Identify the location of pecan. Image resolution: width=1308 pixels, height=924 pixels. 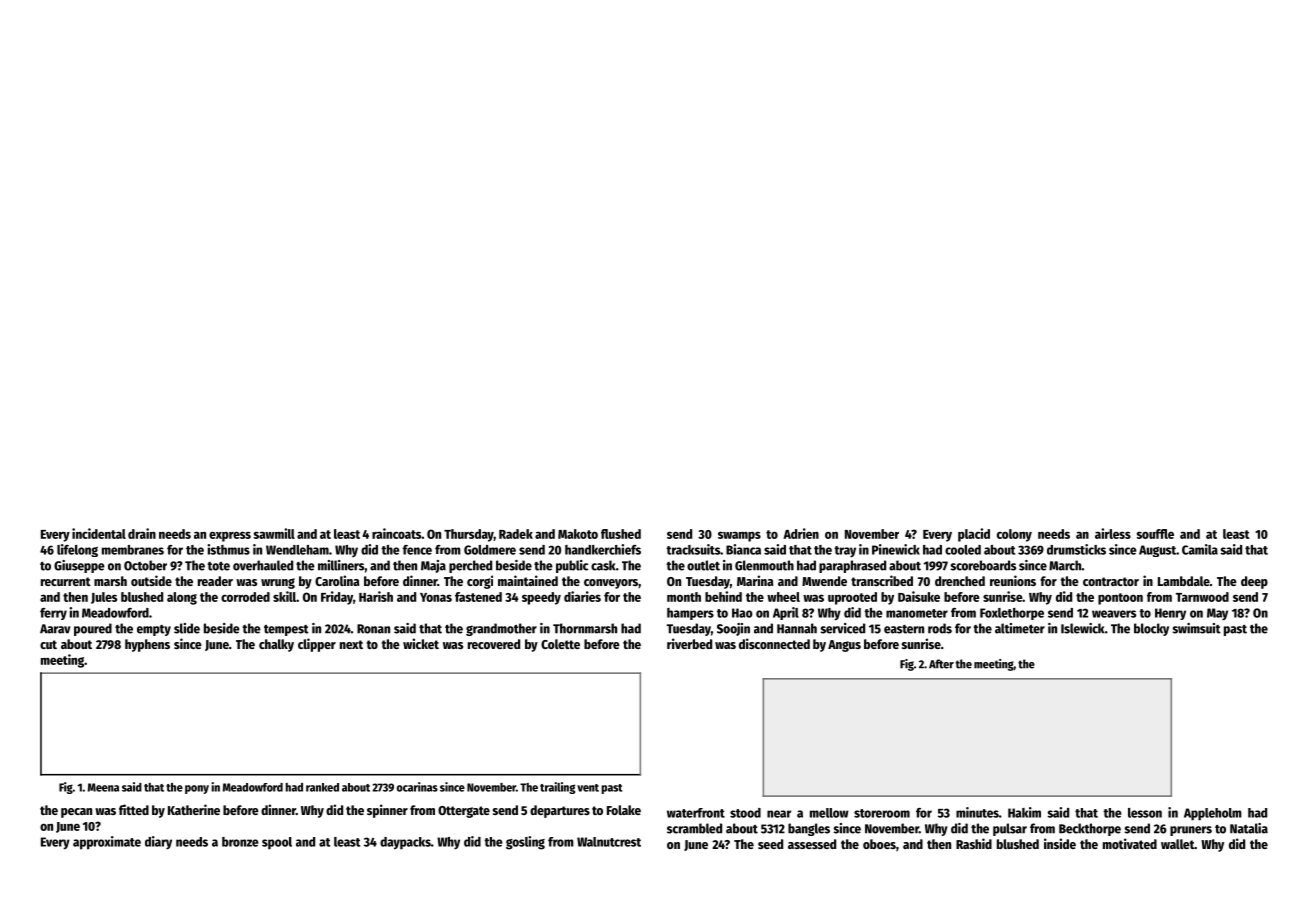
(76, 813).
